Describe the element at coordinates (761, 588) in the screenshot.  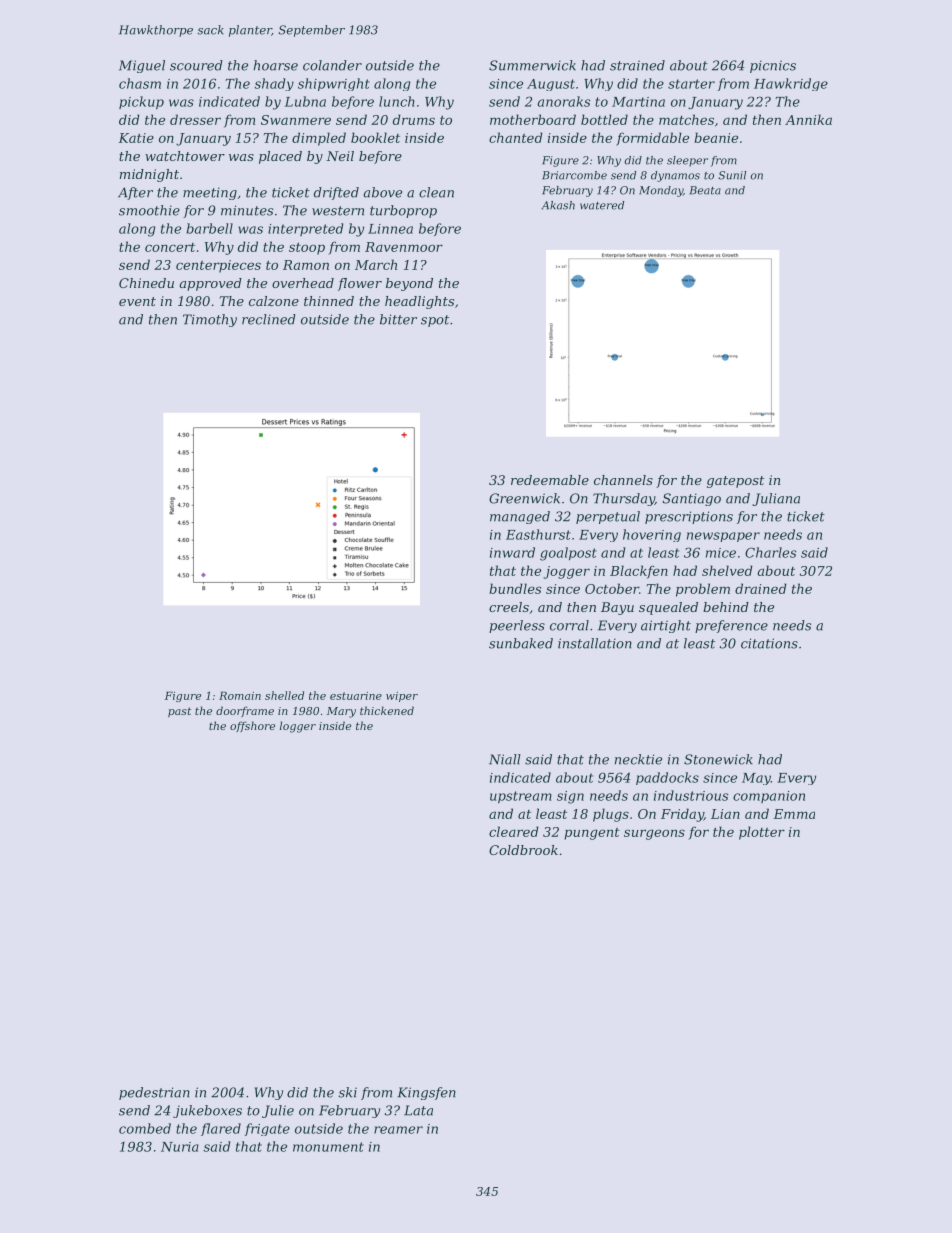
I see `drained` at that location.
